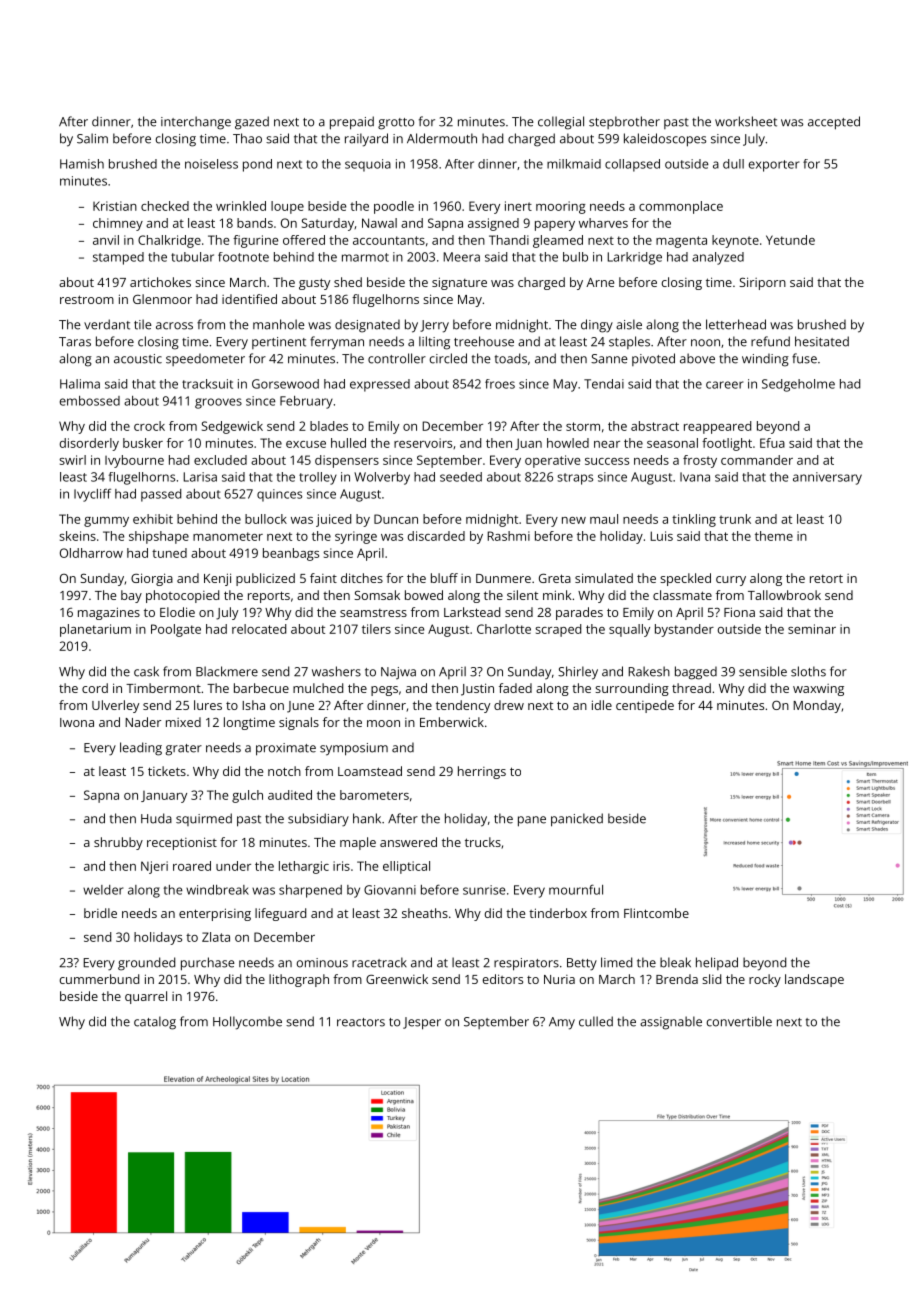 The width and height of the image is (924, 1308). Describe the element at coordinates (818, 690) in the image. I see `waxwing` at that location.
